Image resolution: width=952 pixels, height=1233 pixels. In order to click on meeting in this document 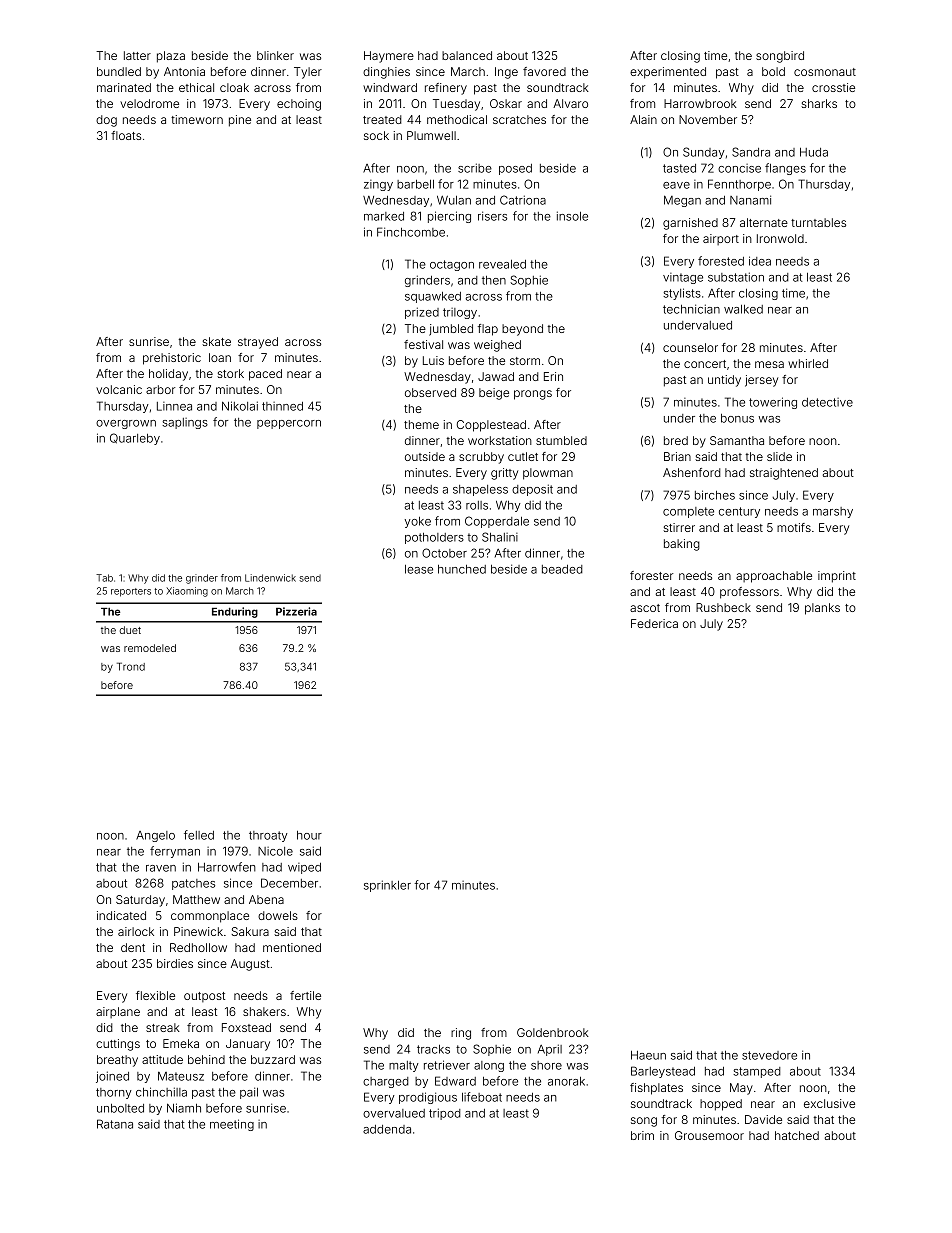, I will do `click(232, 1125)`.
